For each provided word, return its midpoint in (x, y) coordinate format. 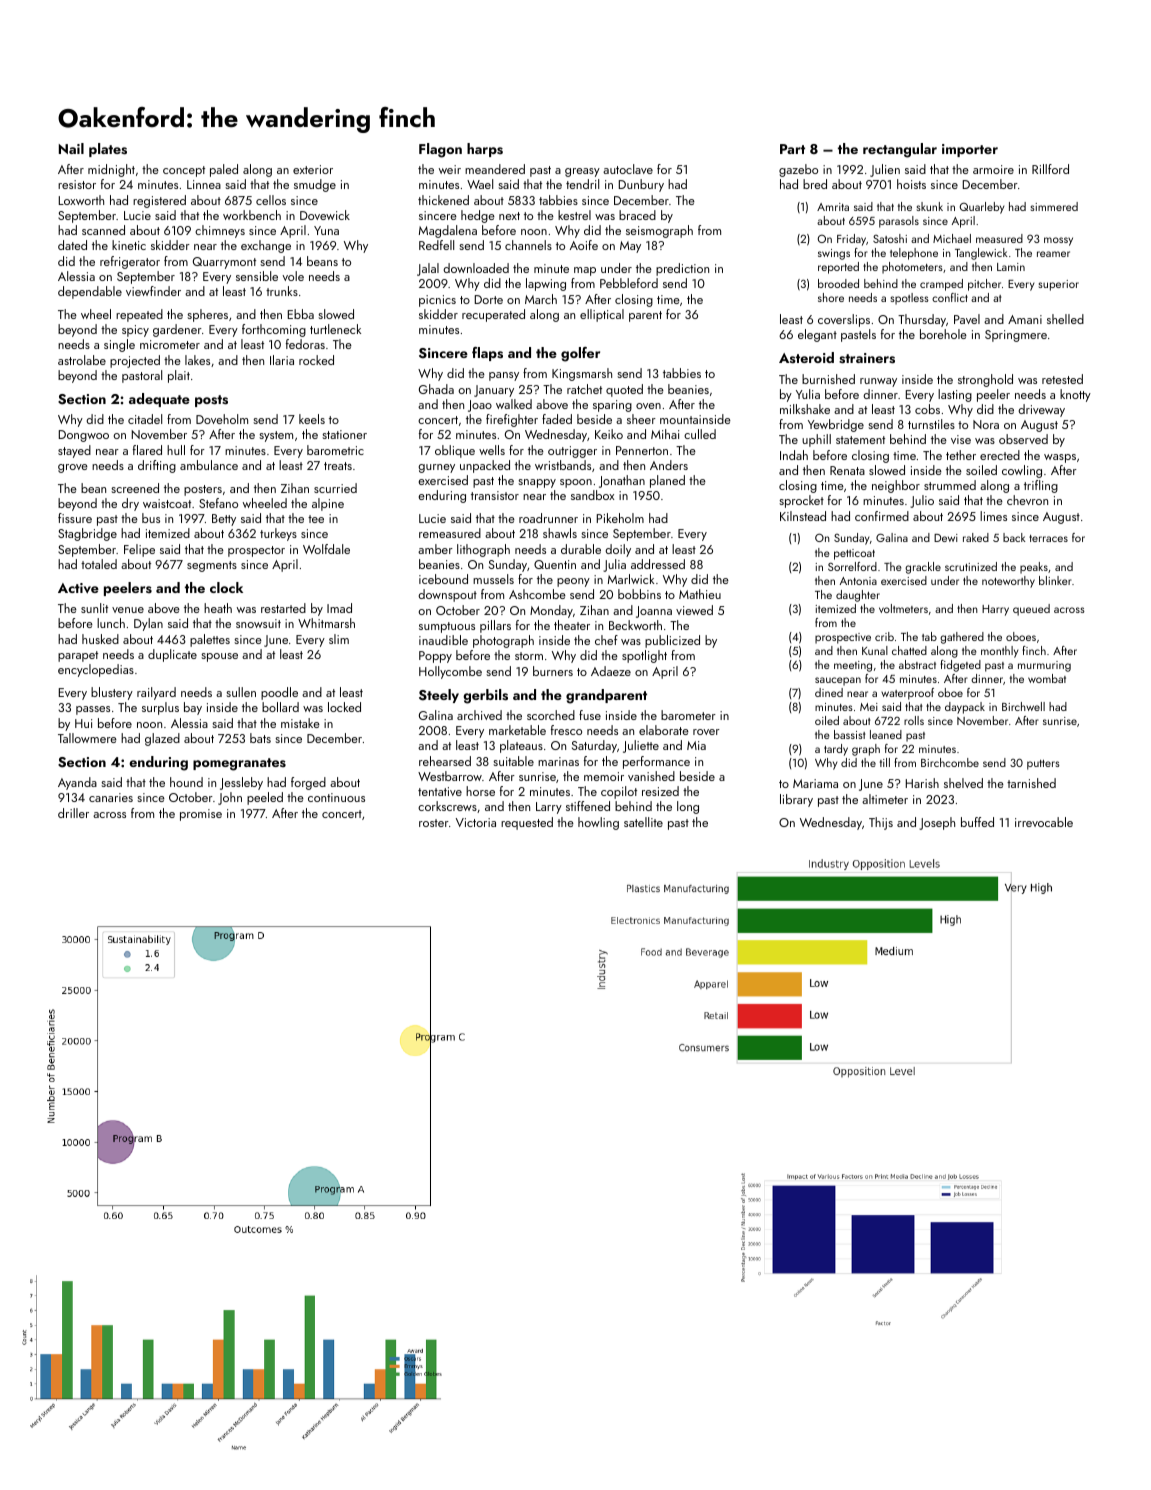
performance (656, 762)
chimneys (220, 231)
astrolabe (82, 360)
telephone (914, 254)
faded (557, 419)
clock (226, 587)
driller (73, 813)
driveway (1041, 410)
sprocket (801, 501)
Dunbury (641, 185)
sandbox (592, 495)
